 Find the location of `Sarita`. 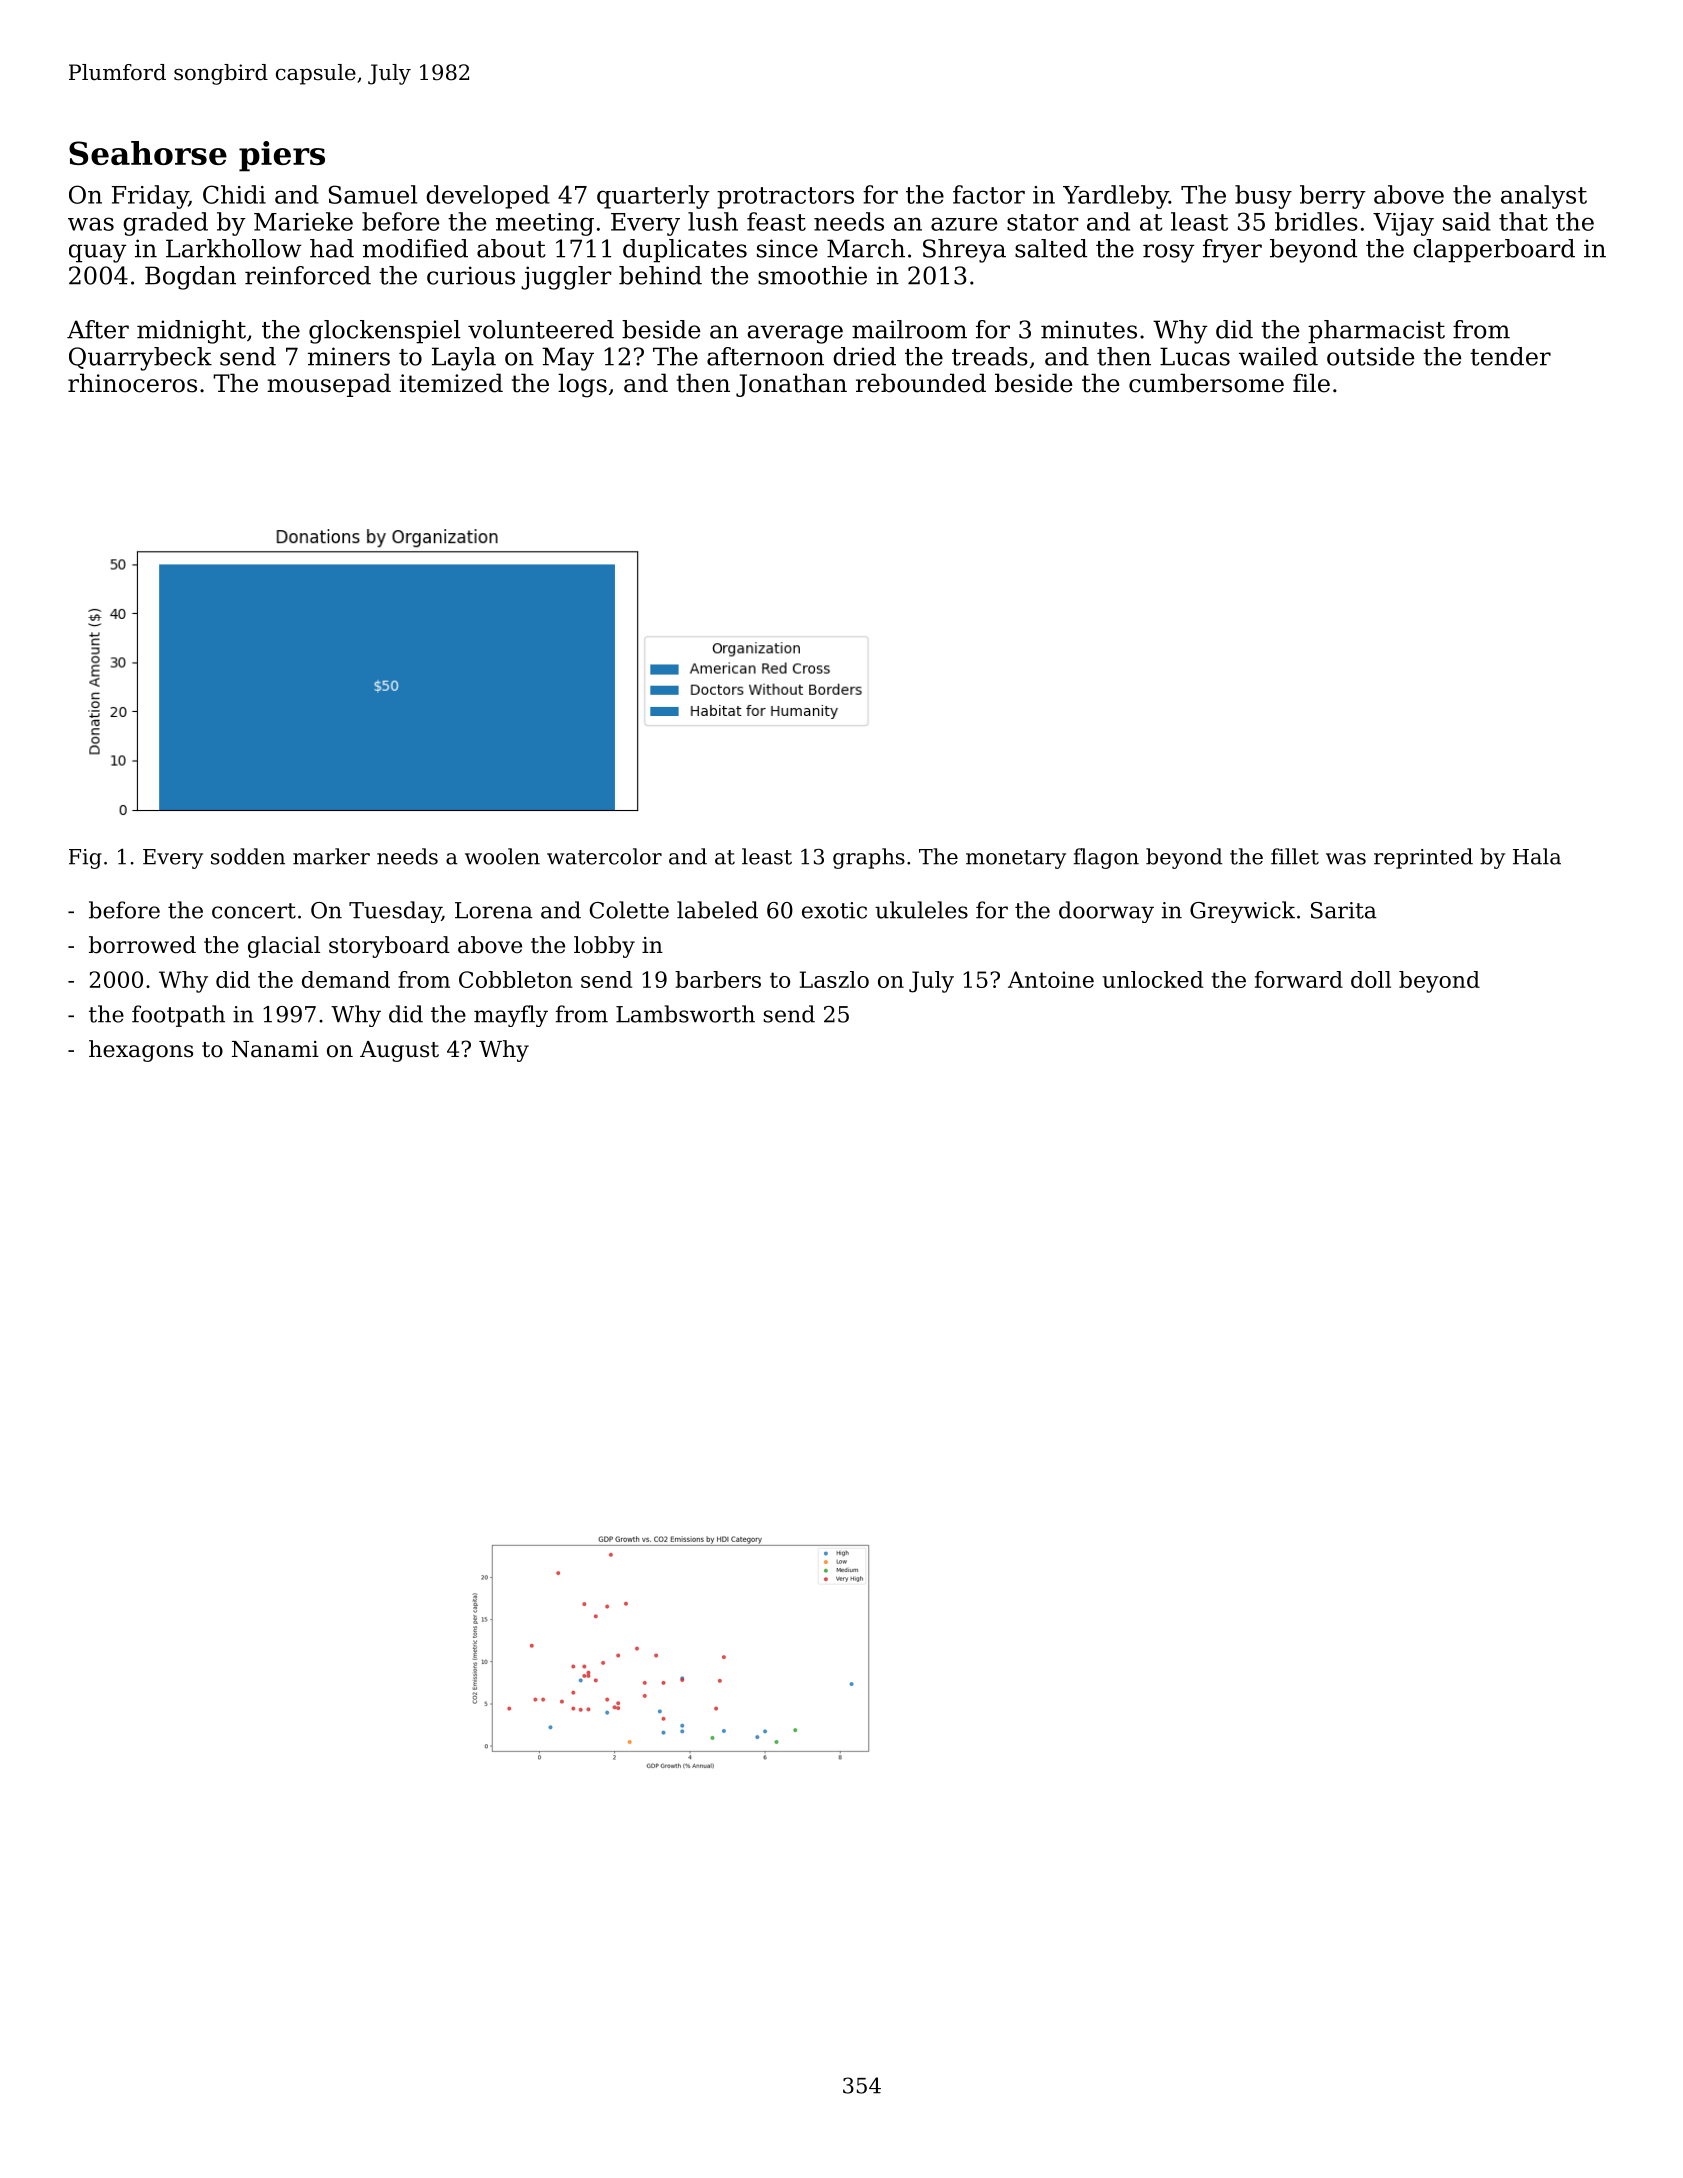

Sarita is located at coordinates (1344, 910).
